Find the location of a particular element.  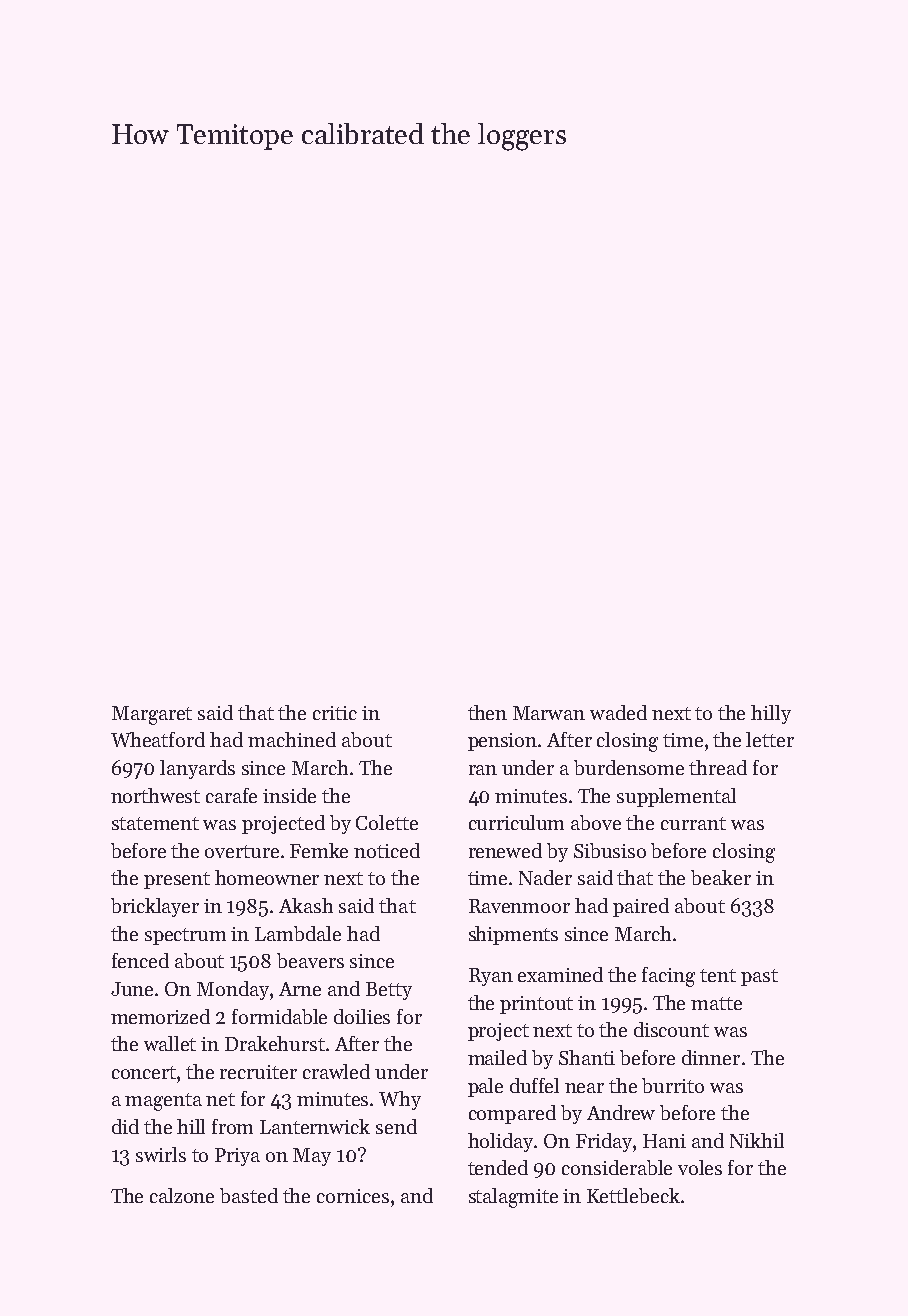

Colette is located at coordinates (387, 822).
